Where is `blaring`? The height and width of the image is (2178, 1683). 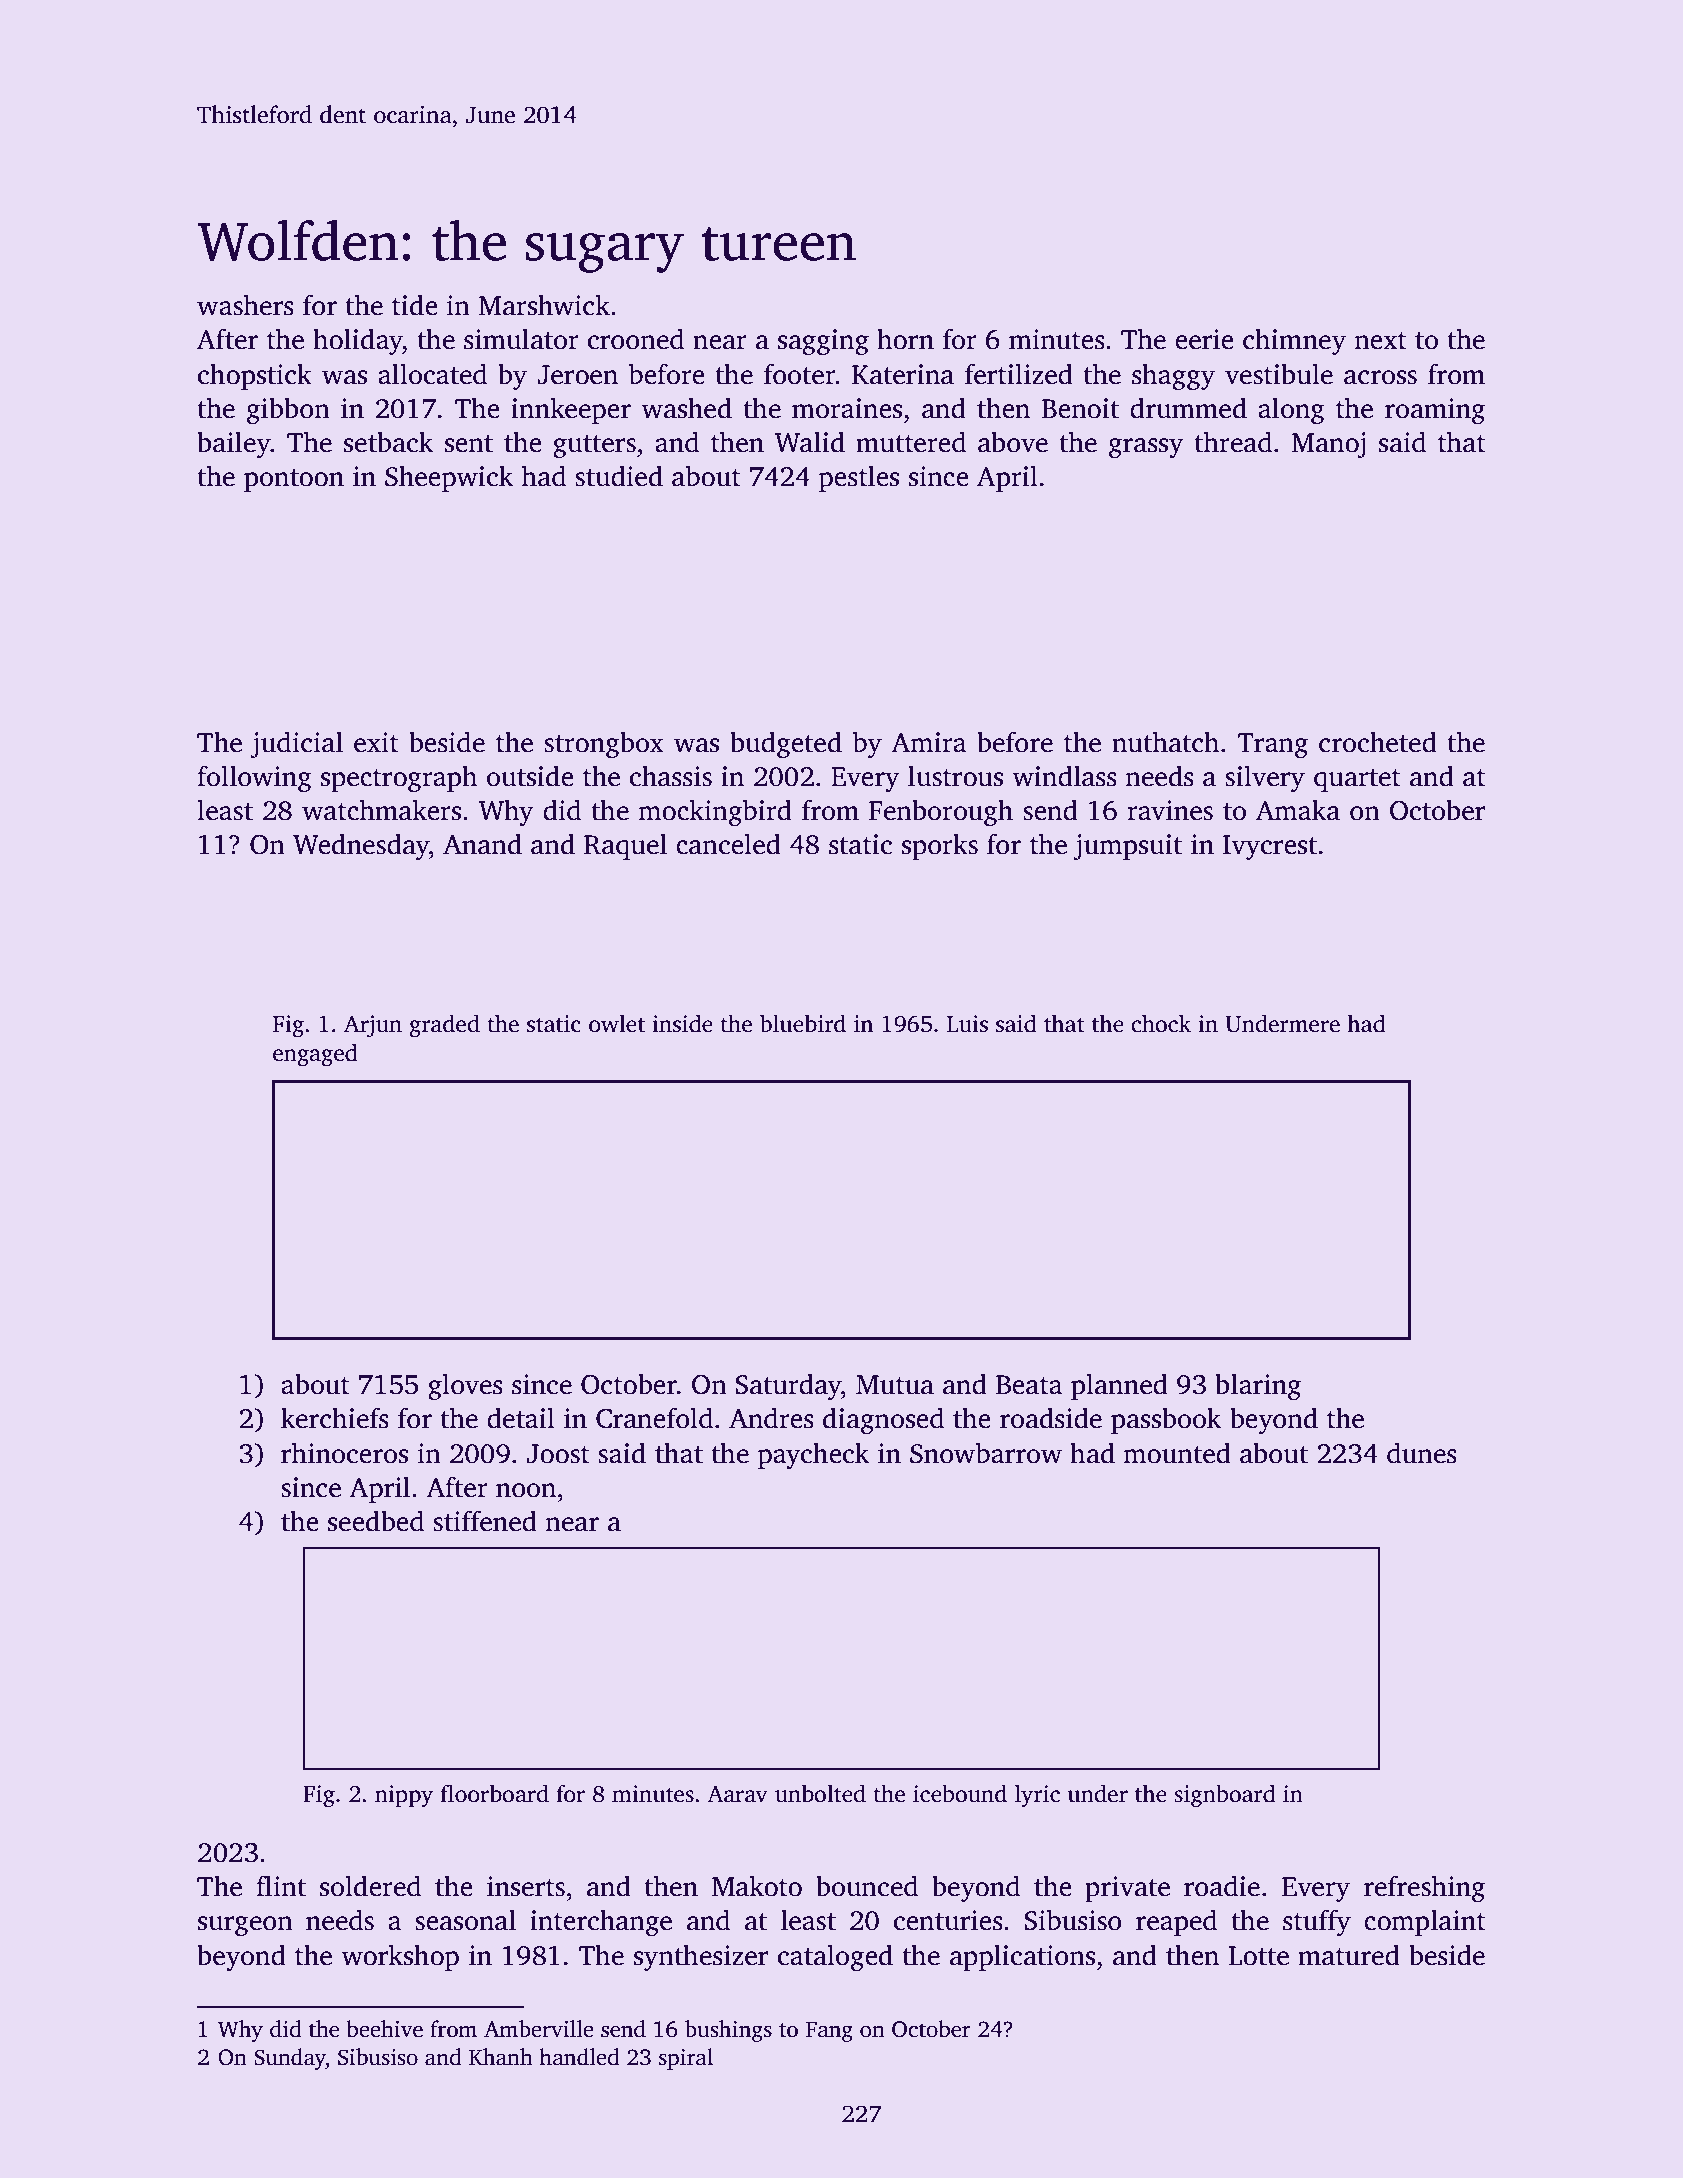
blaring is located at coordinates (1258, 1386).
